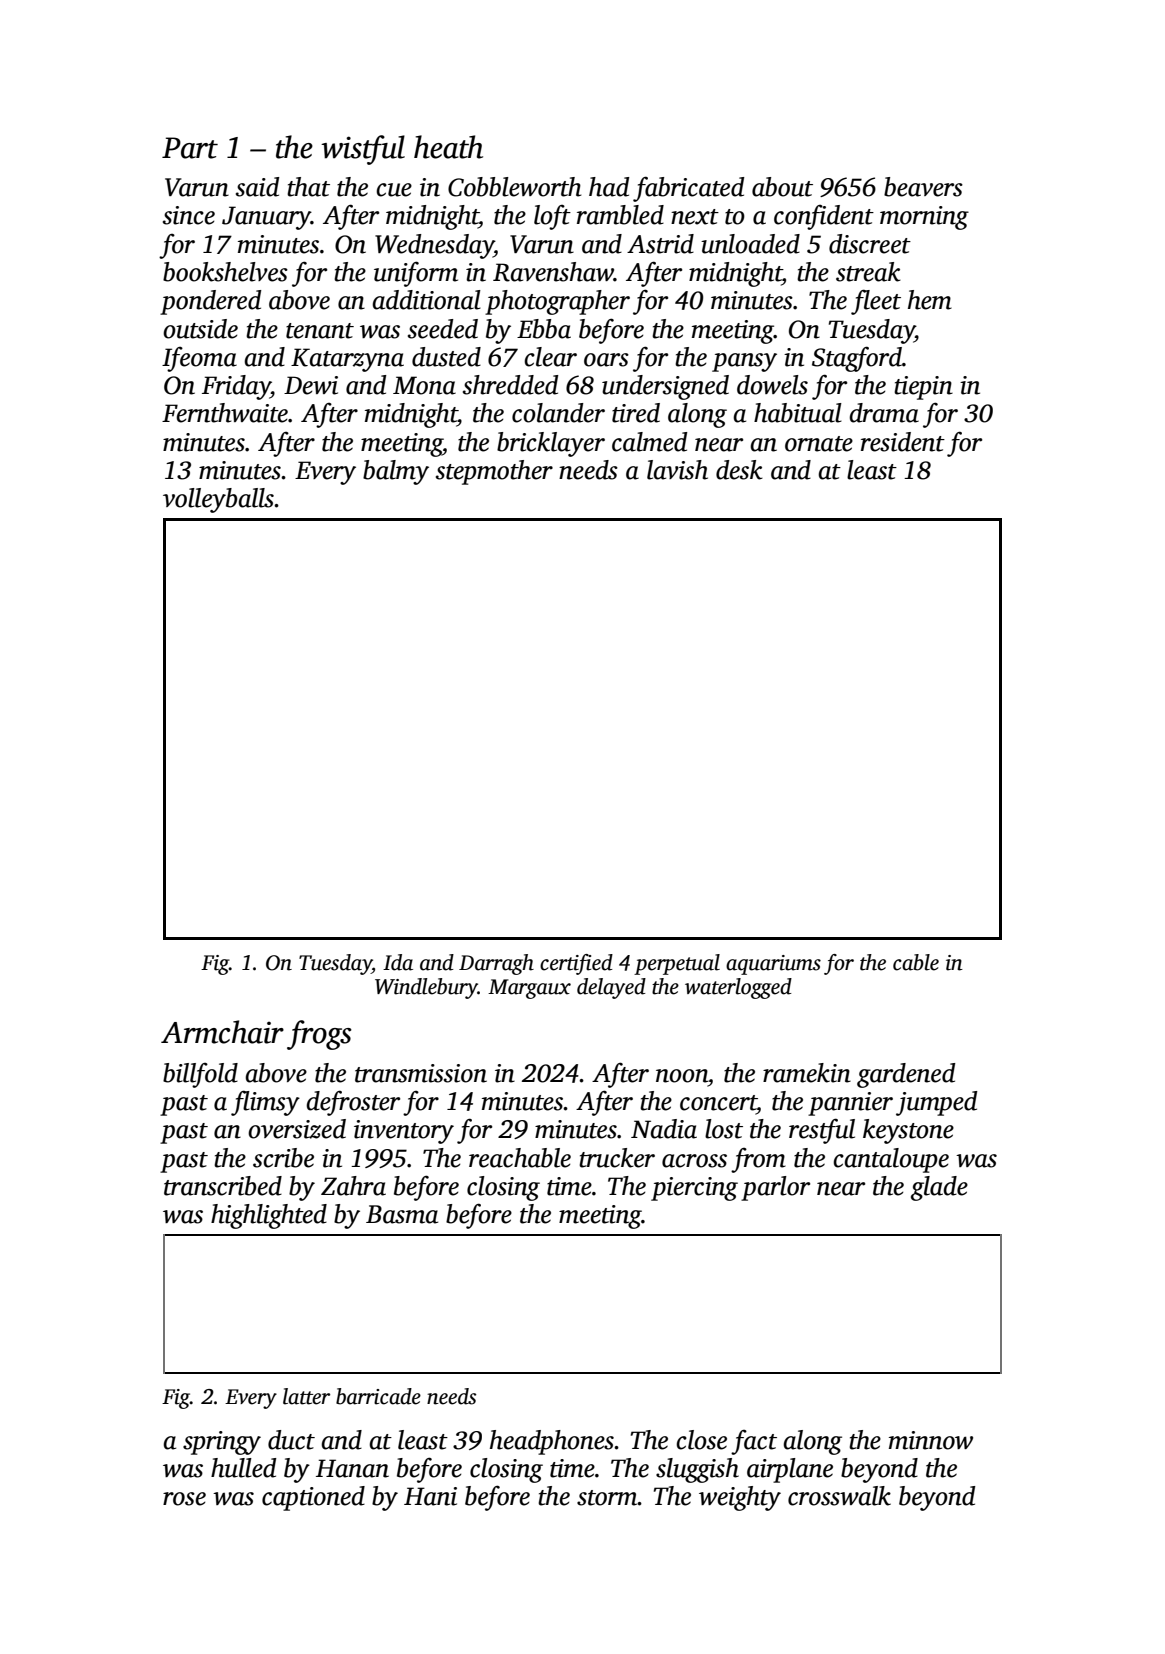  I want to click on had, so click(609, 187).
